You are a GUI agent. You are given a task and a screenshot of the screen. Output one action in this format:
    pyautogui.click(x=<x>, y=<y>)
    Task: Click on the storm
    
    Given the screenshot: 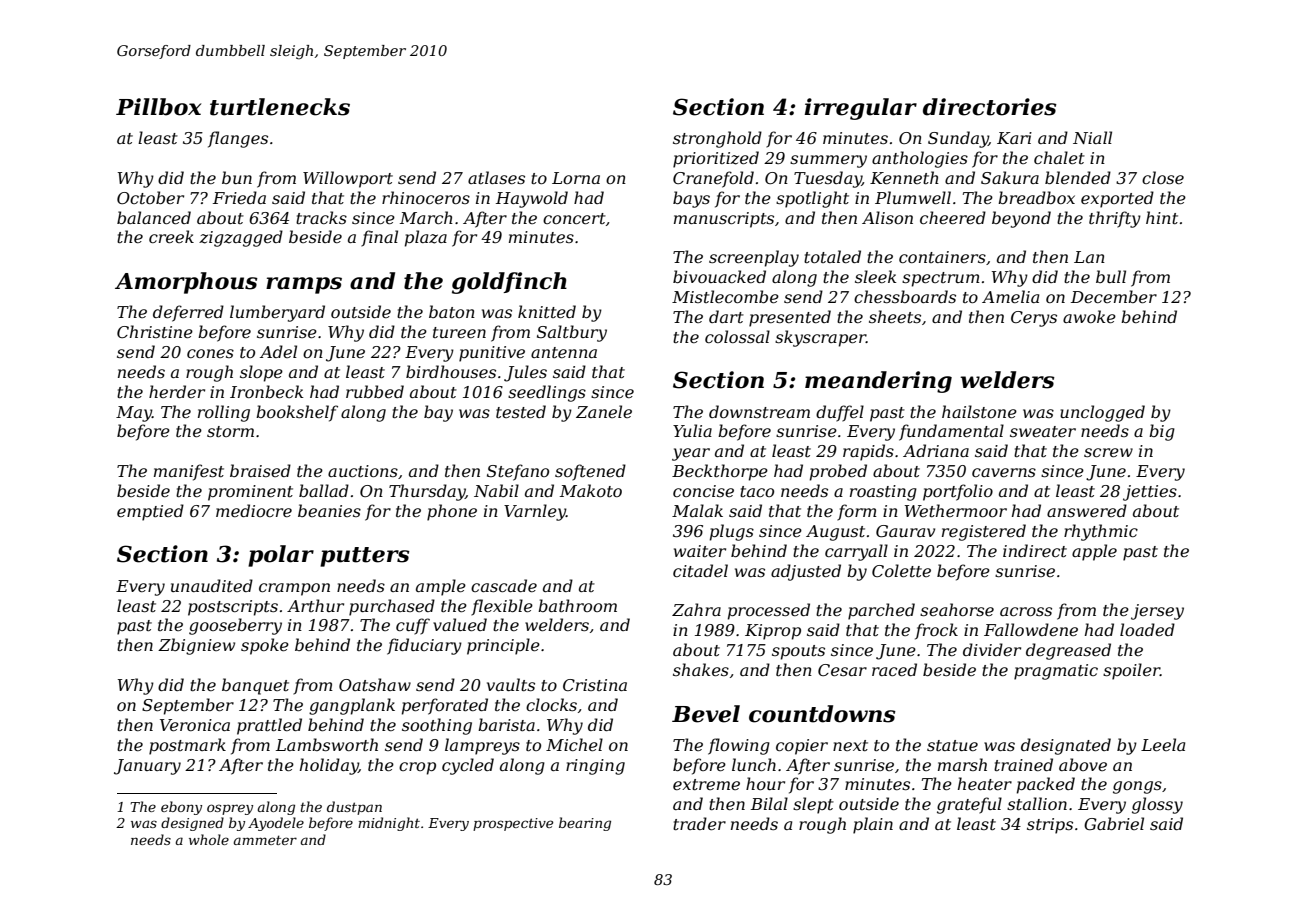 What is the action you would take?
    pyautogui.click(x=230, y=431)
